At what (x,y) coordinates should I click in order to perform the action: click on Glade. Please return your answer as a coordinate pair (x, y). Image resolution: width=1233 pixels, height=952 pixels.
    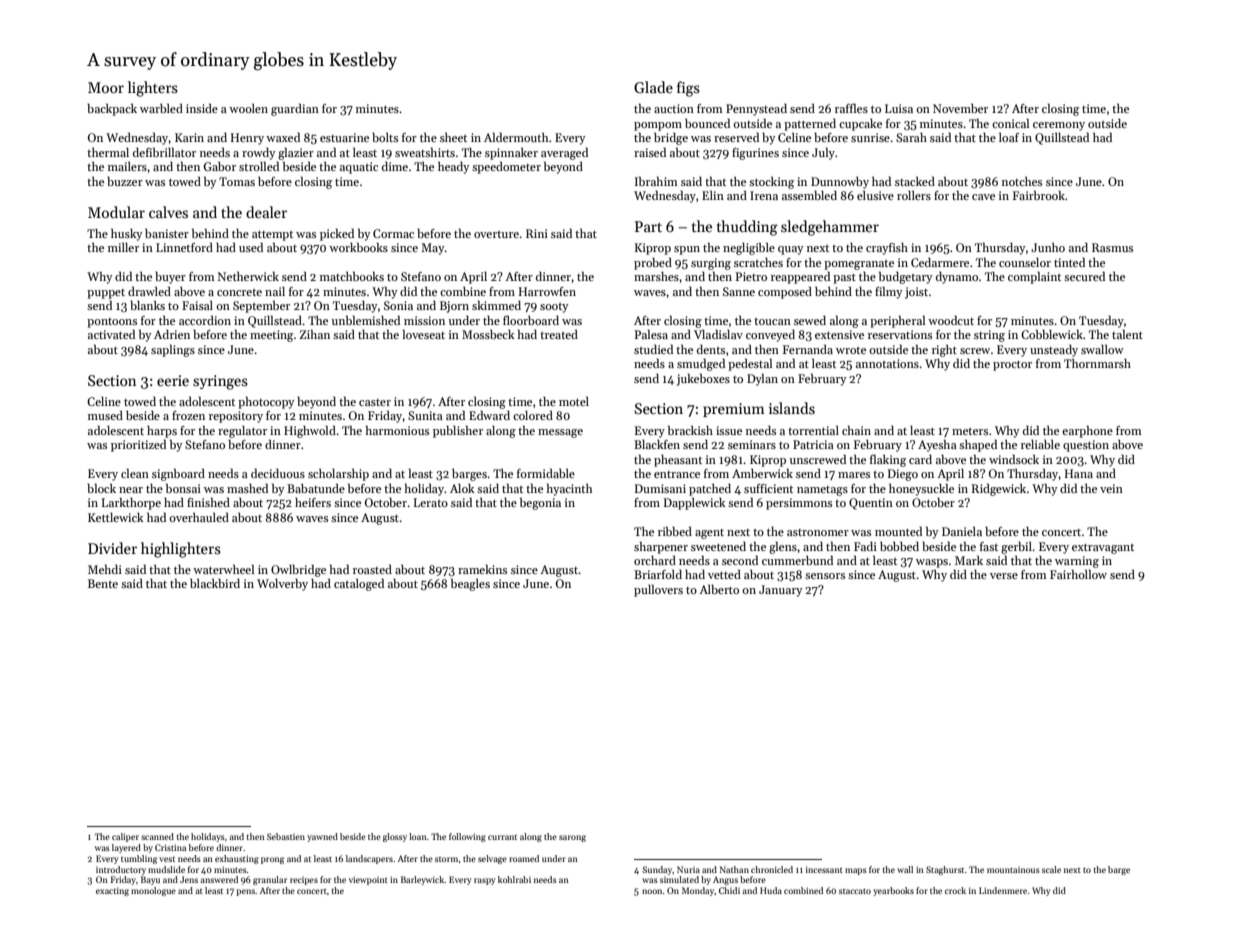
    Looking at the image, I should click on (653, 87).
